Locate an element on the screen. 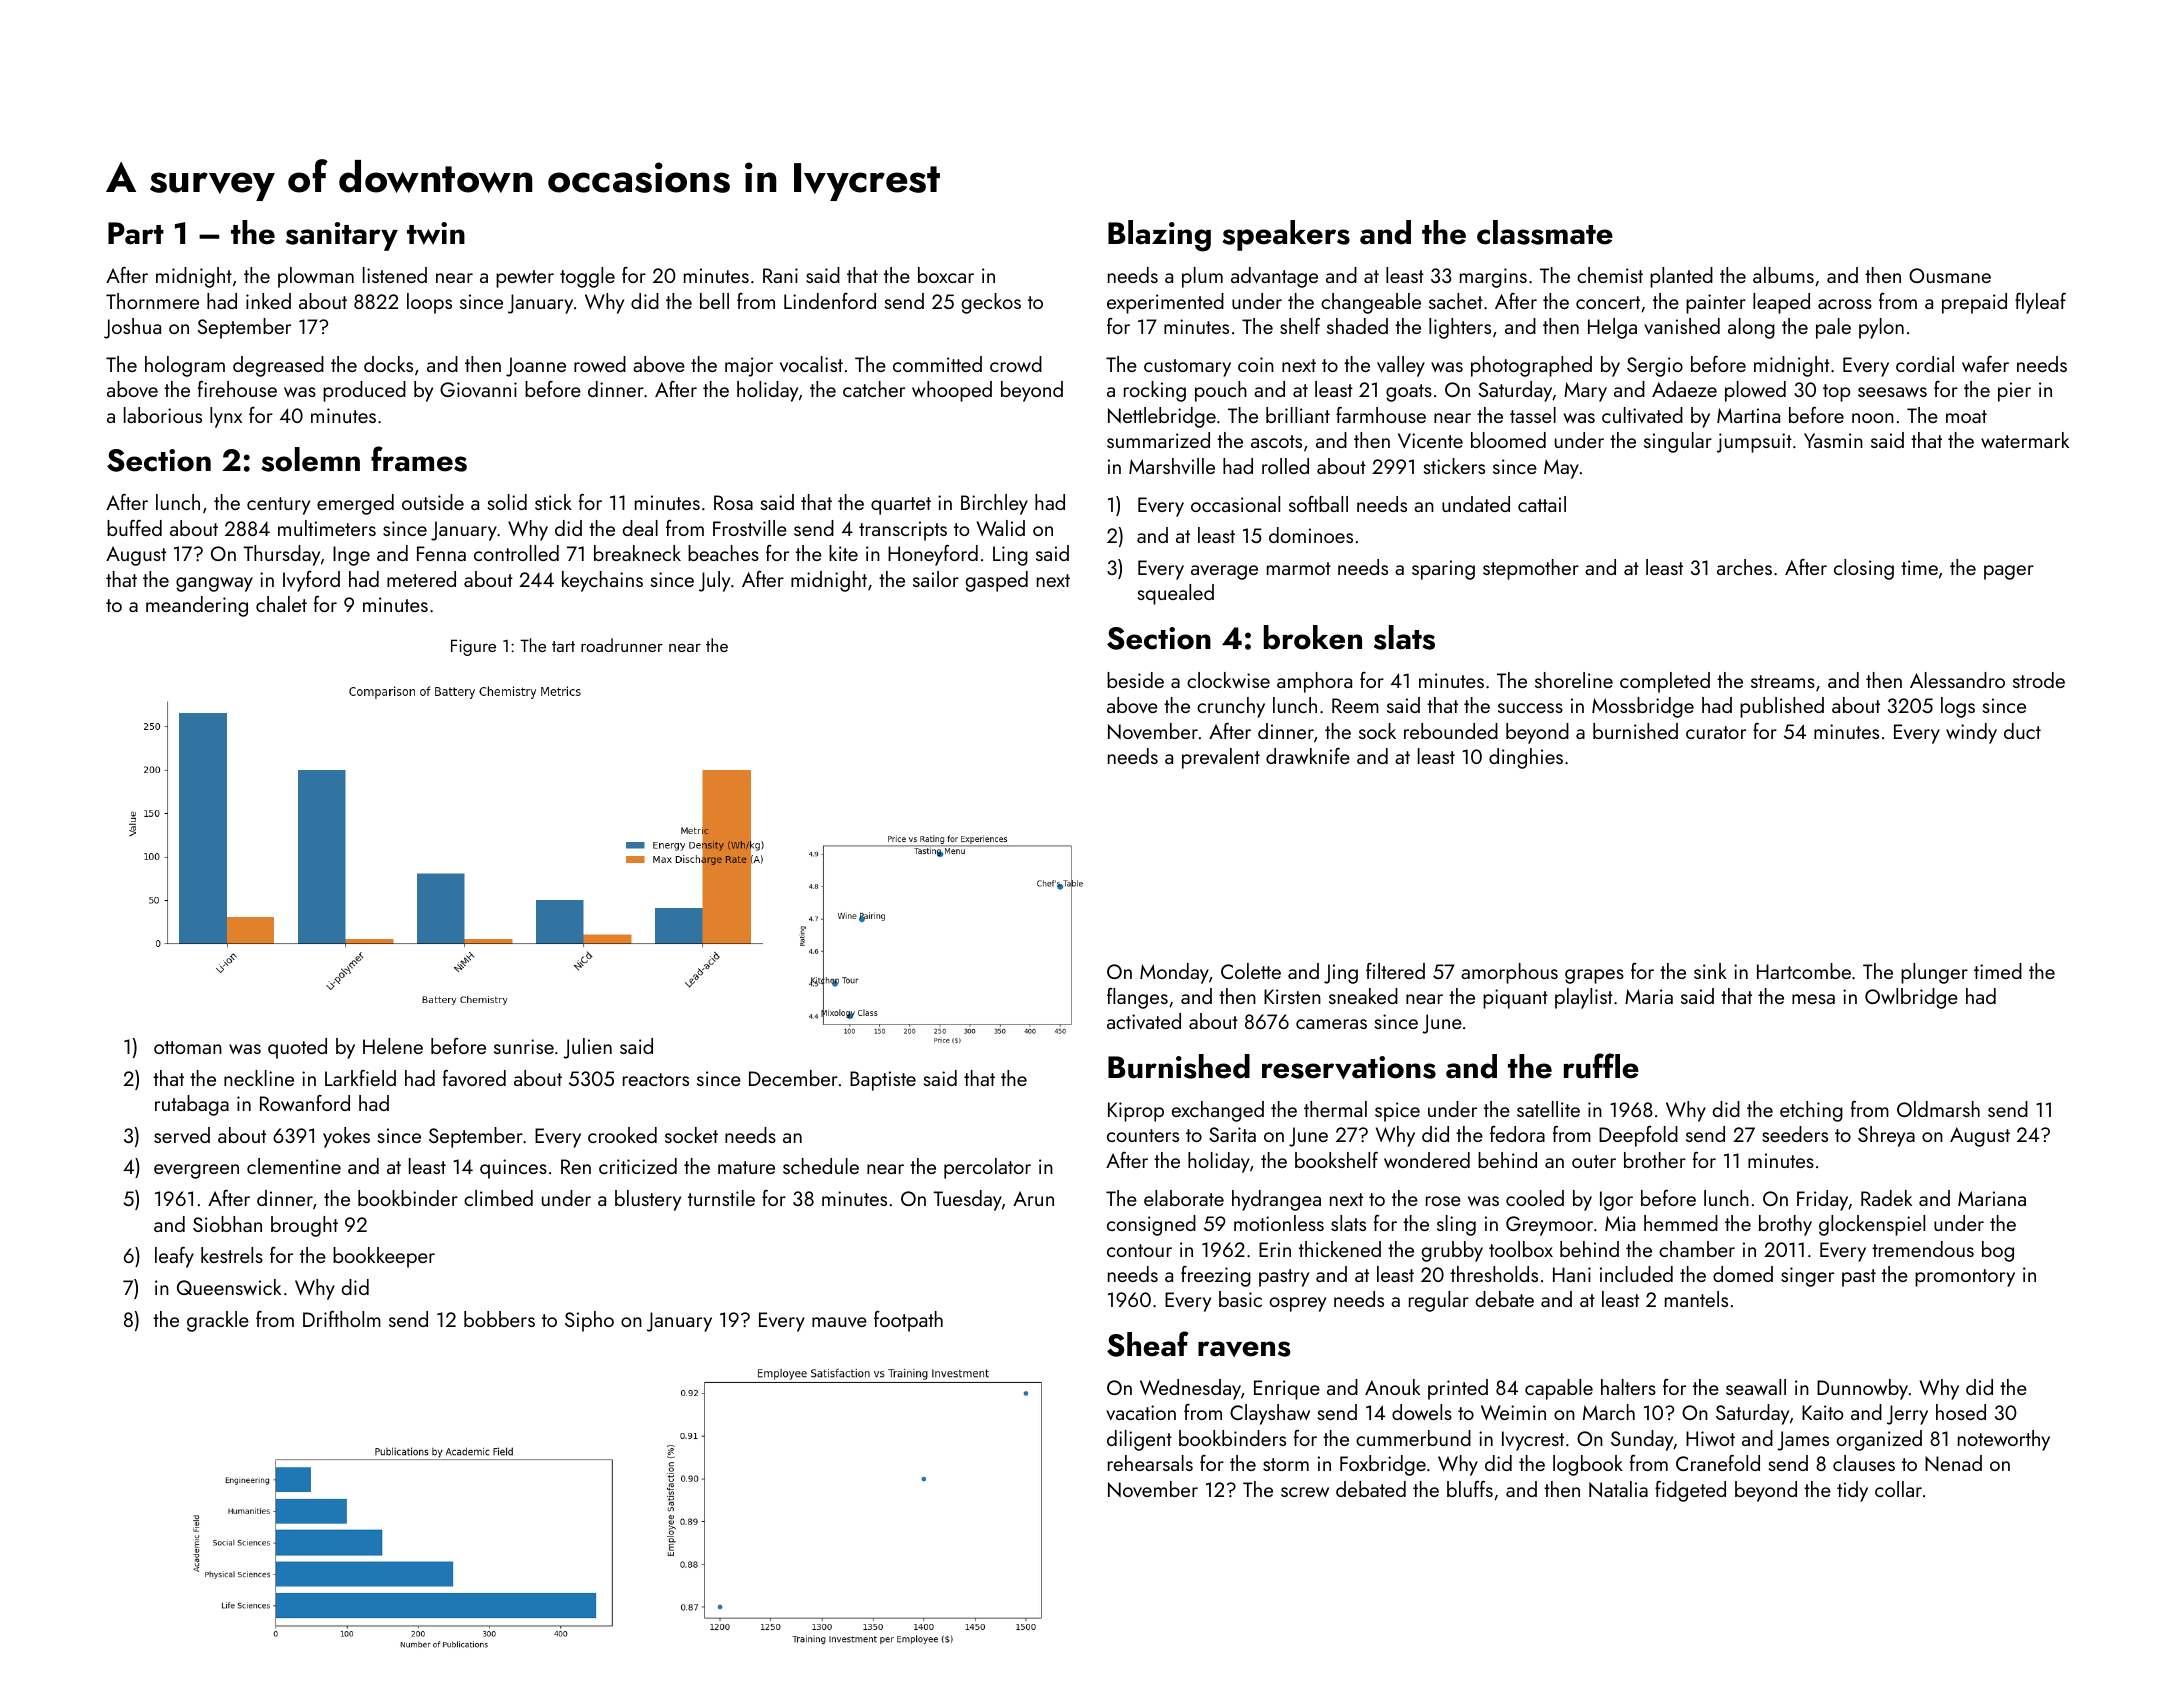 The image size is (2178, 1683). screw is located at coordinates (1305, 1492).
